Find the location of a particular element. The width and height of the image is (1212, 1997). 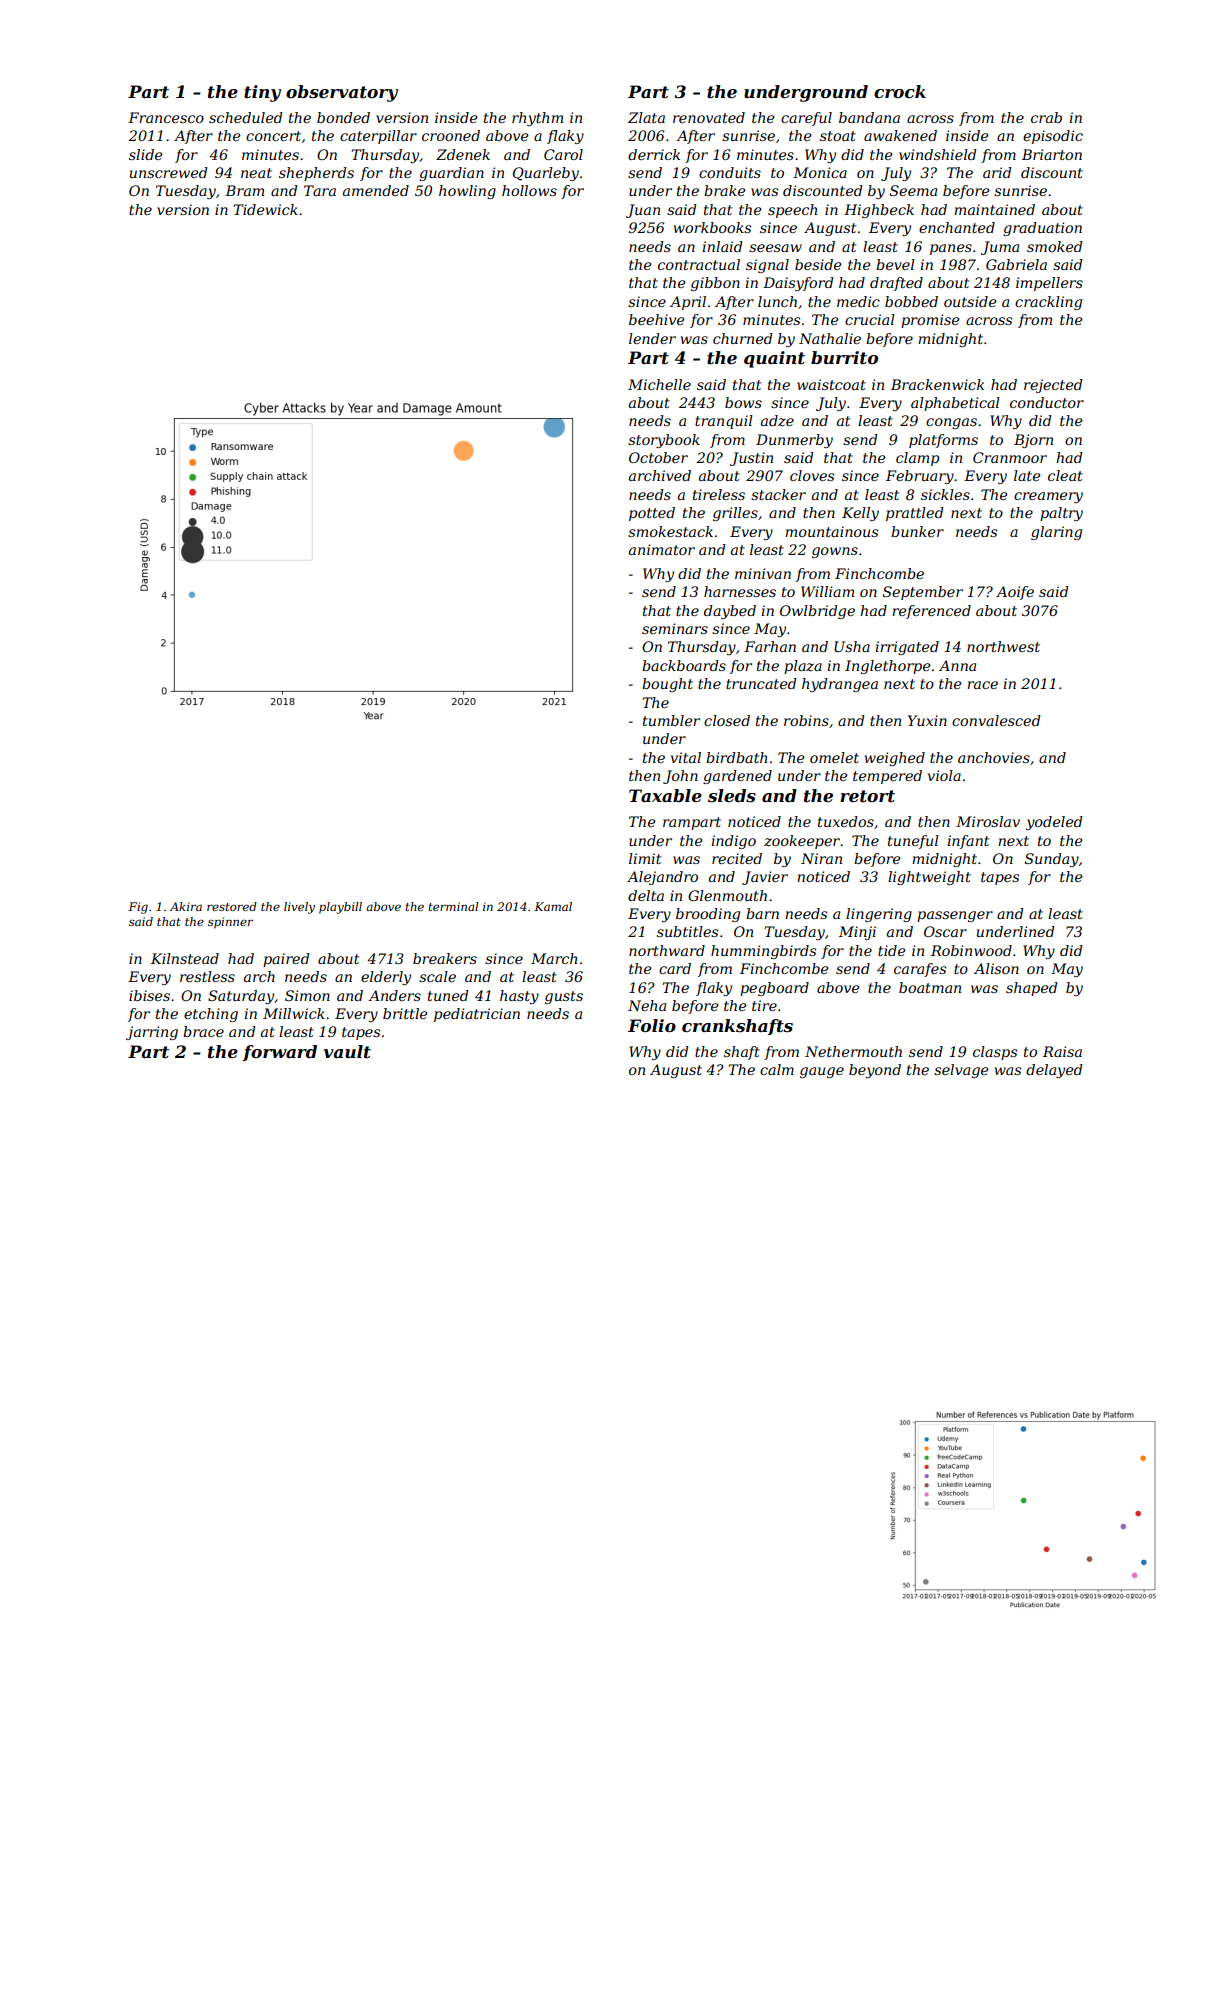

crock is located at coordinates (900, 91).
